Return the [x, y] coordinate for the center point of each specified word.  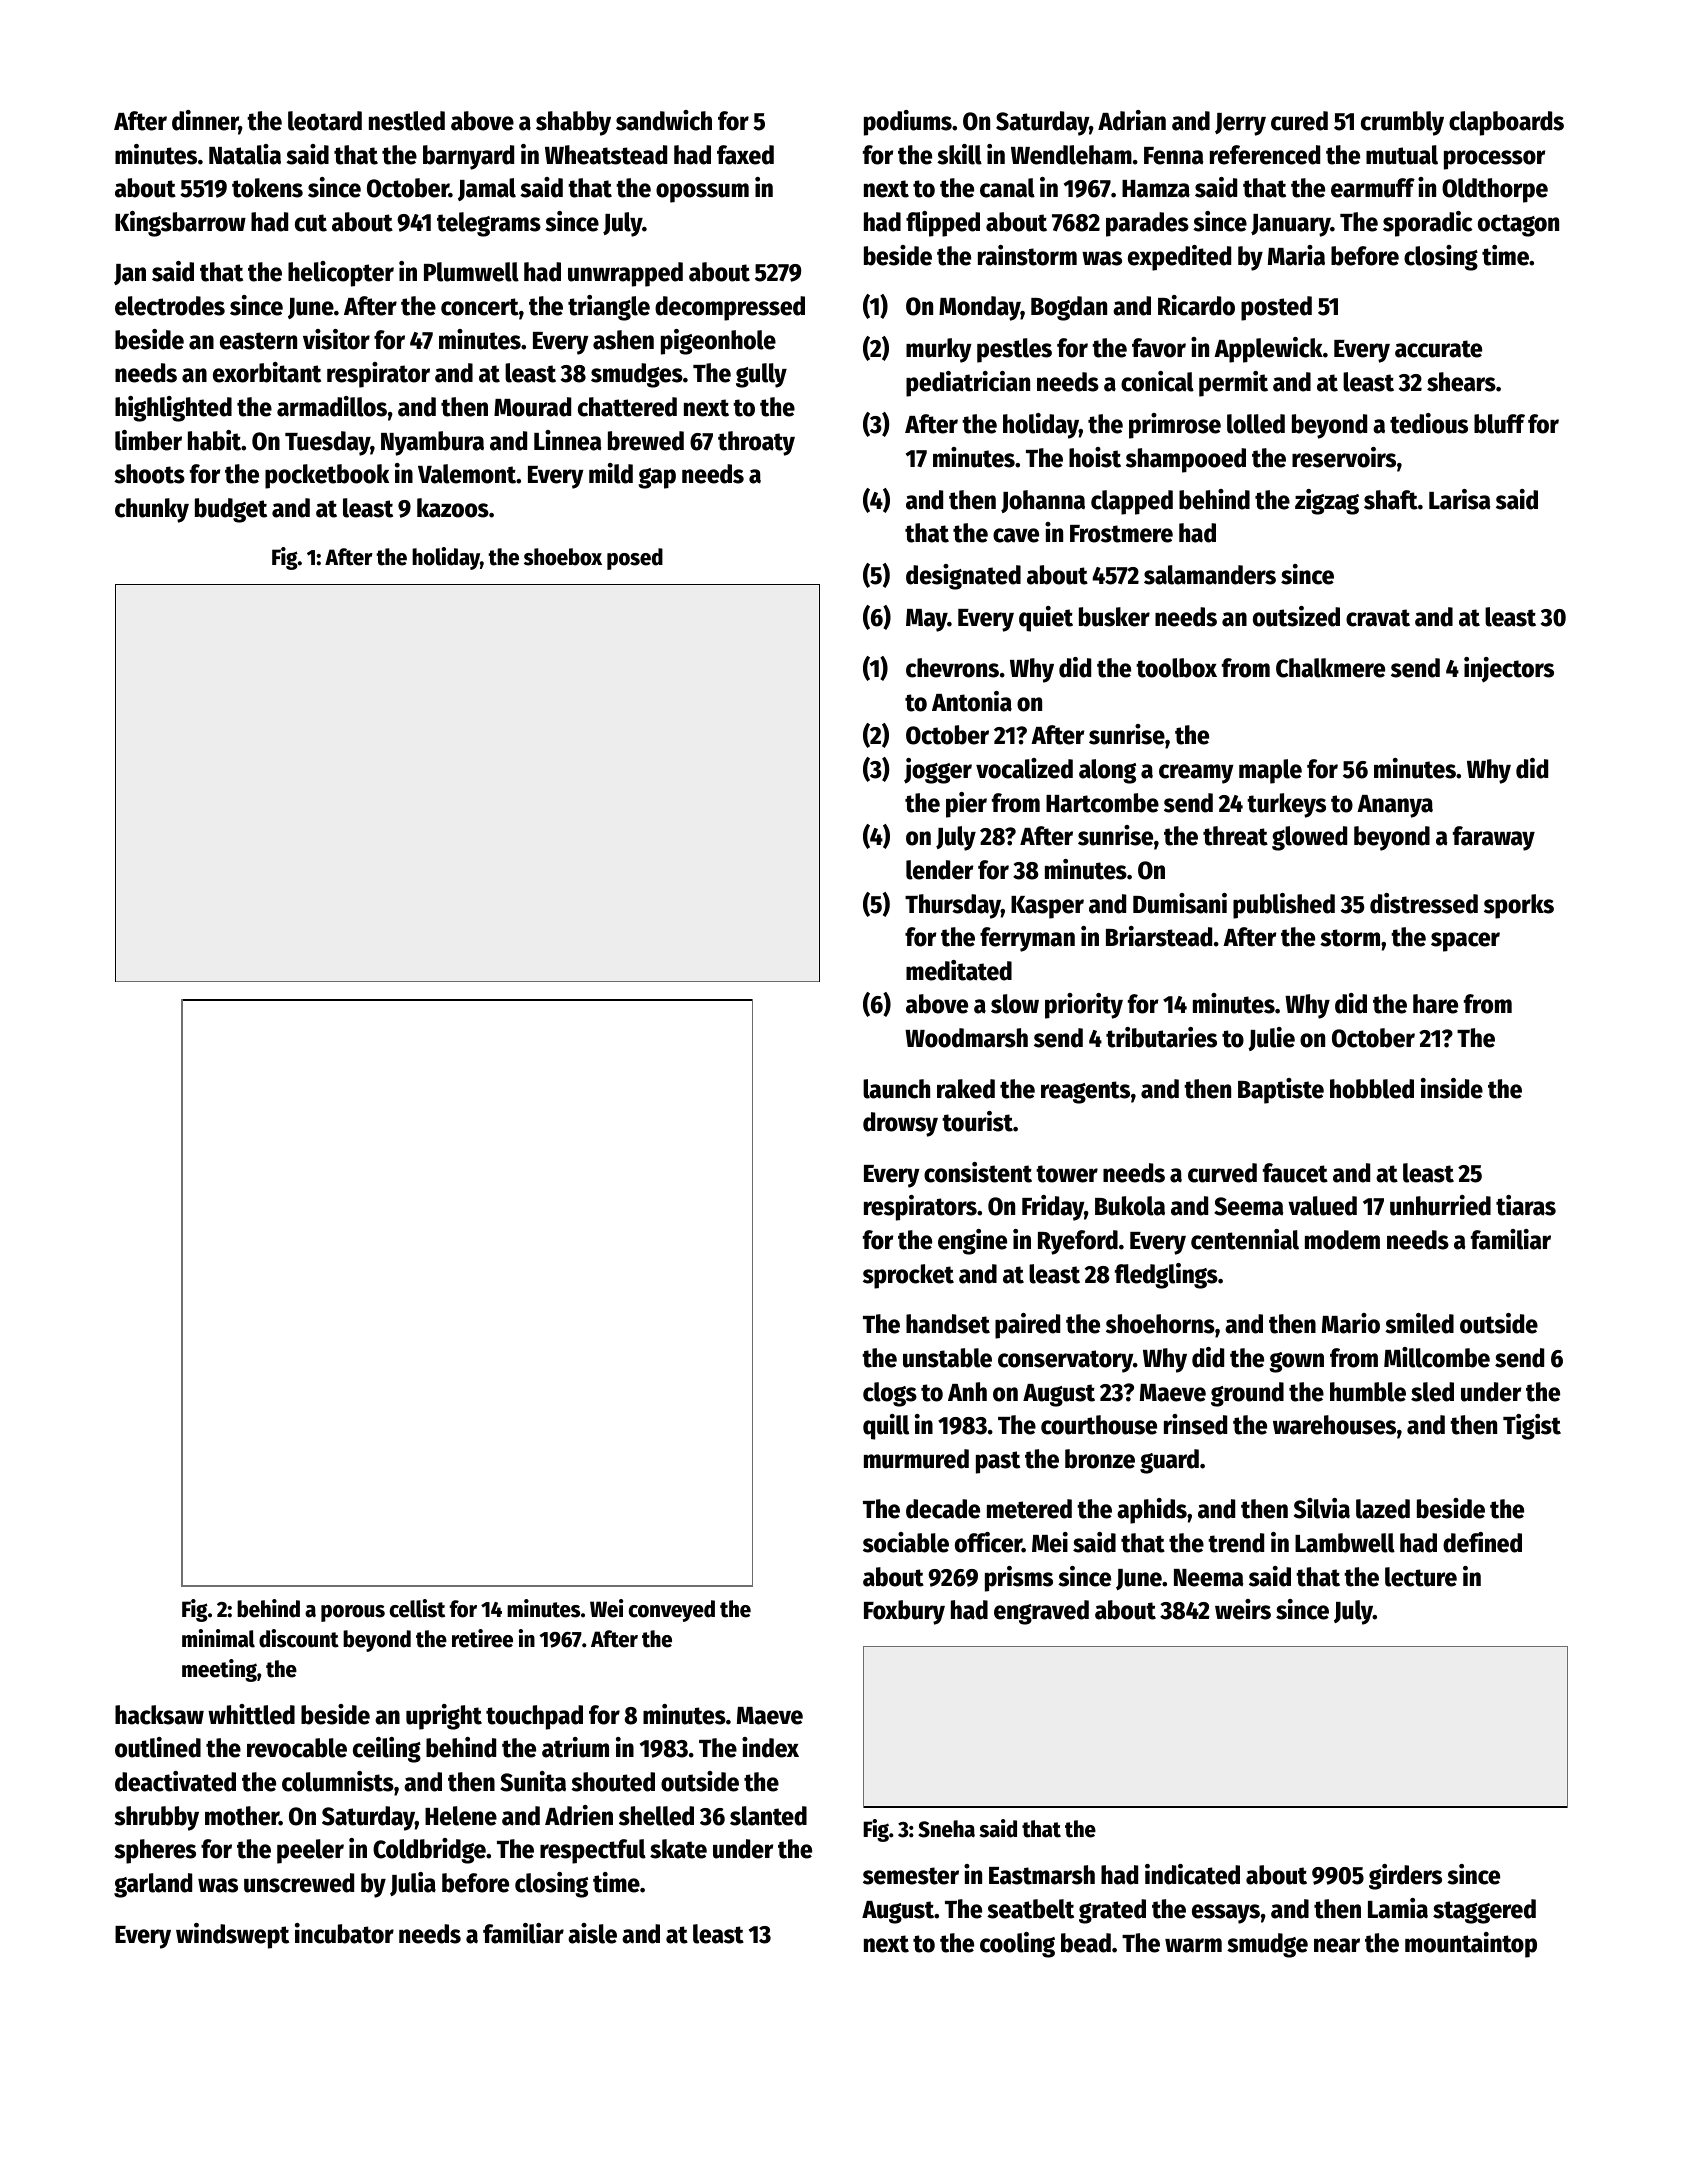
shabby [573, 123]
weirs [1243, 1609]
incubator [344, 1933]
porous [353, 1613]
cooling [1017, 1945]
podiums [908, 123]
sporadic [1427, 224]
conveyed [672, 1611]
